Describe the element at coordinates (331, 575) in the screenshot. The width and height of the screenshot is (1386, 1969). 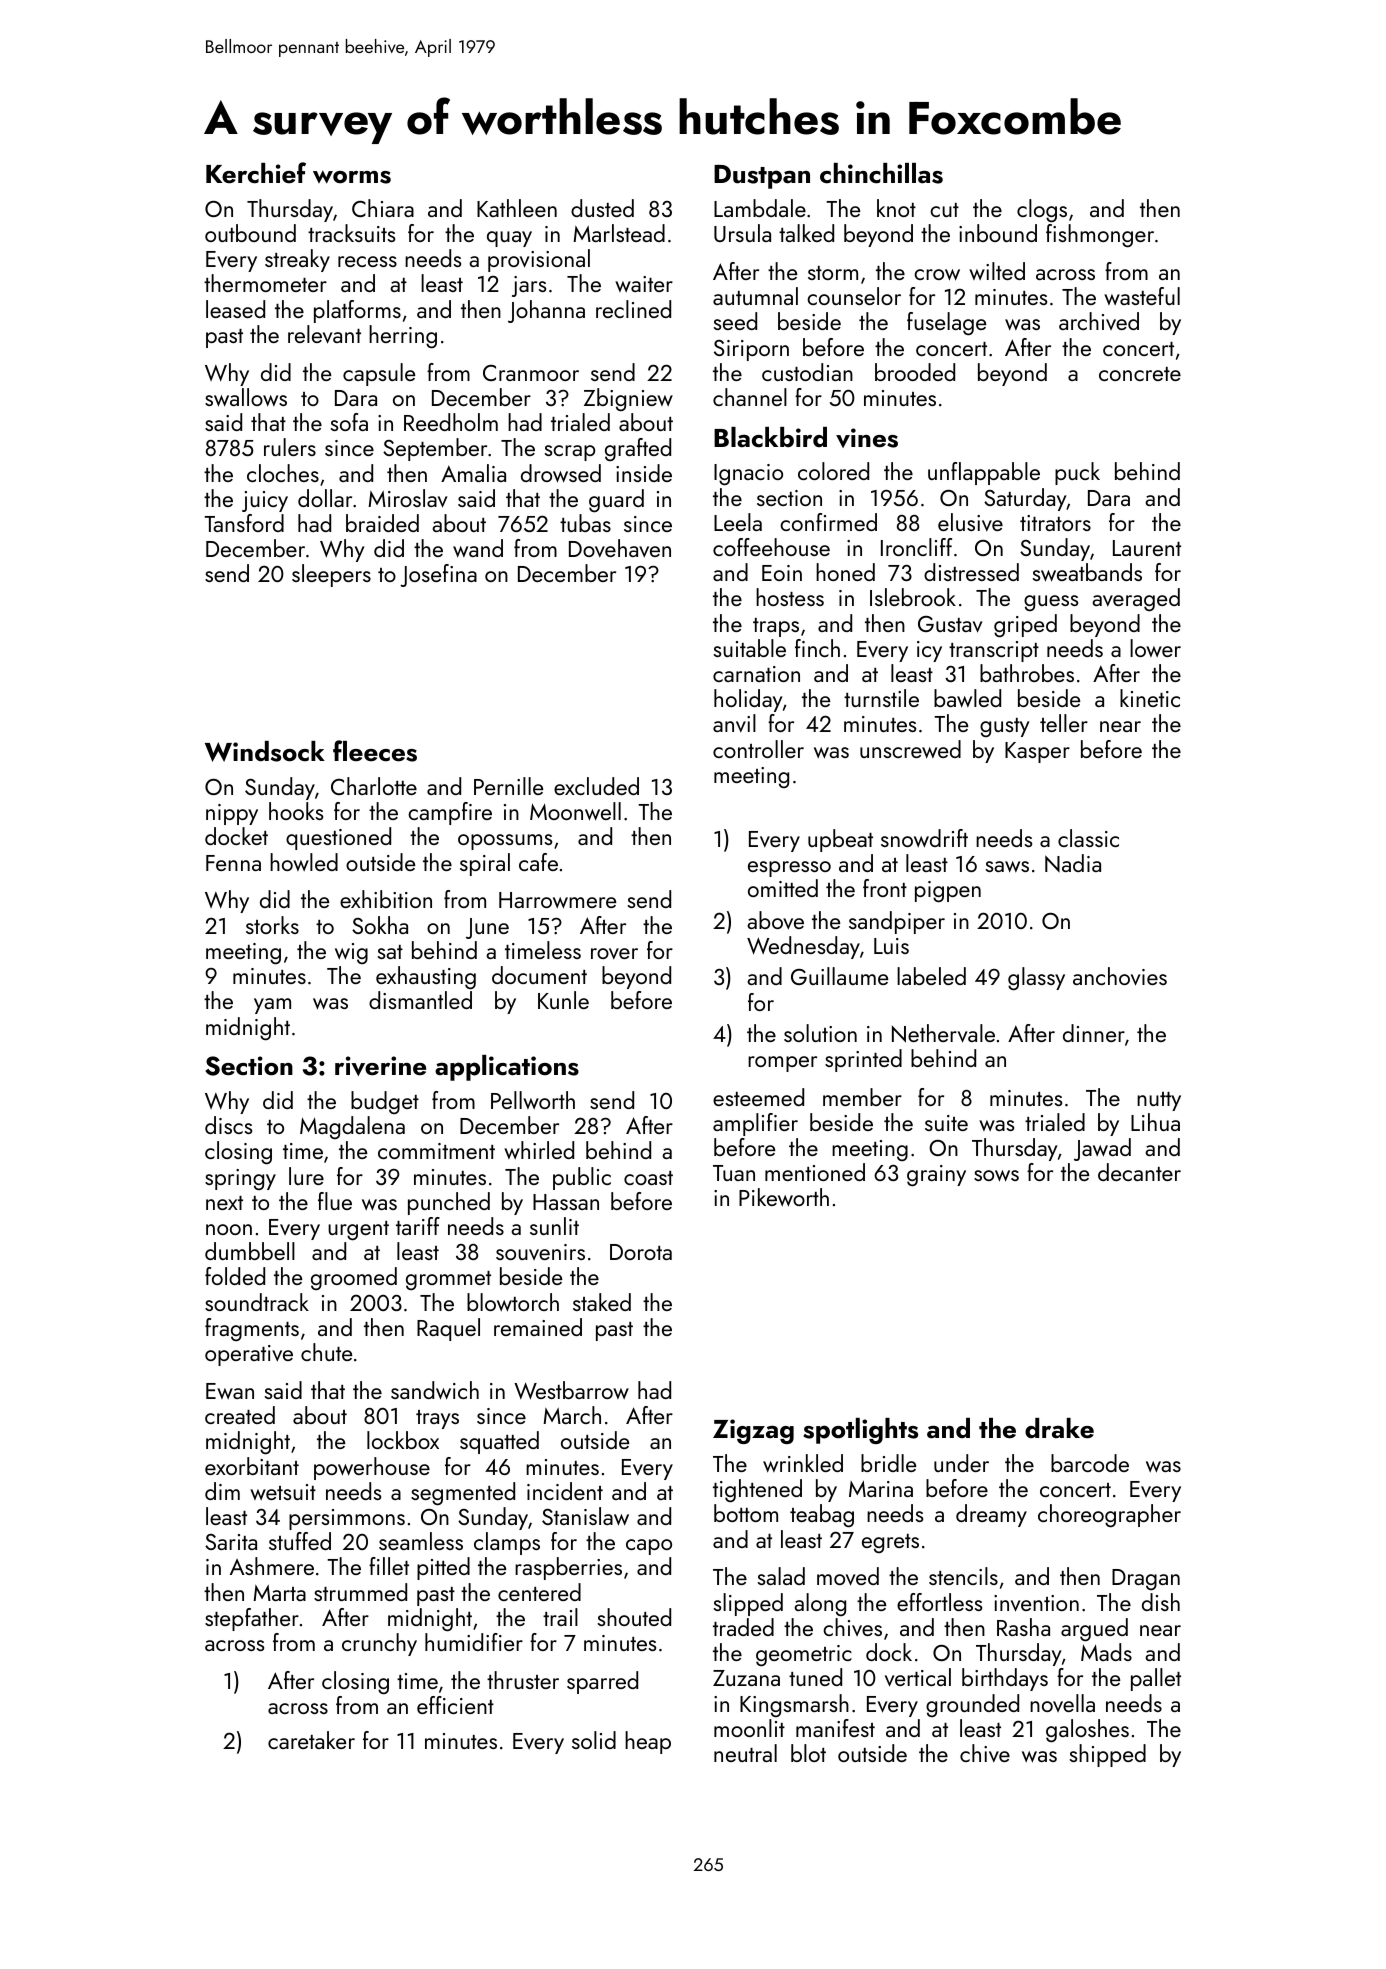
I see `sleepers` at that location.
